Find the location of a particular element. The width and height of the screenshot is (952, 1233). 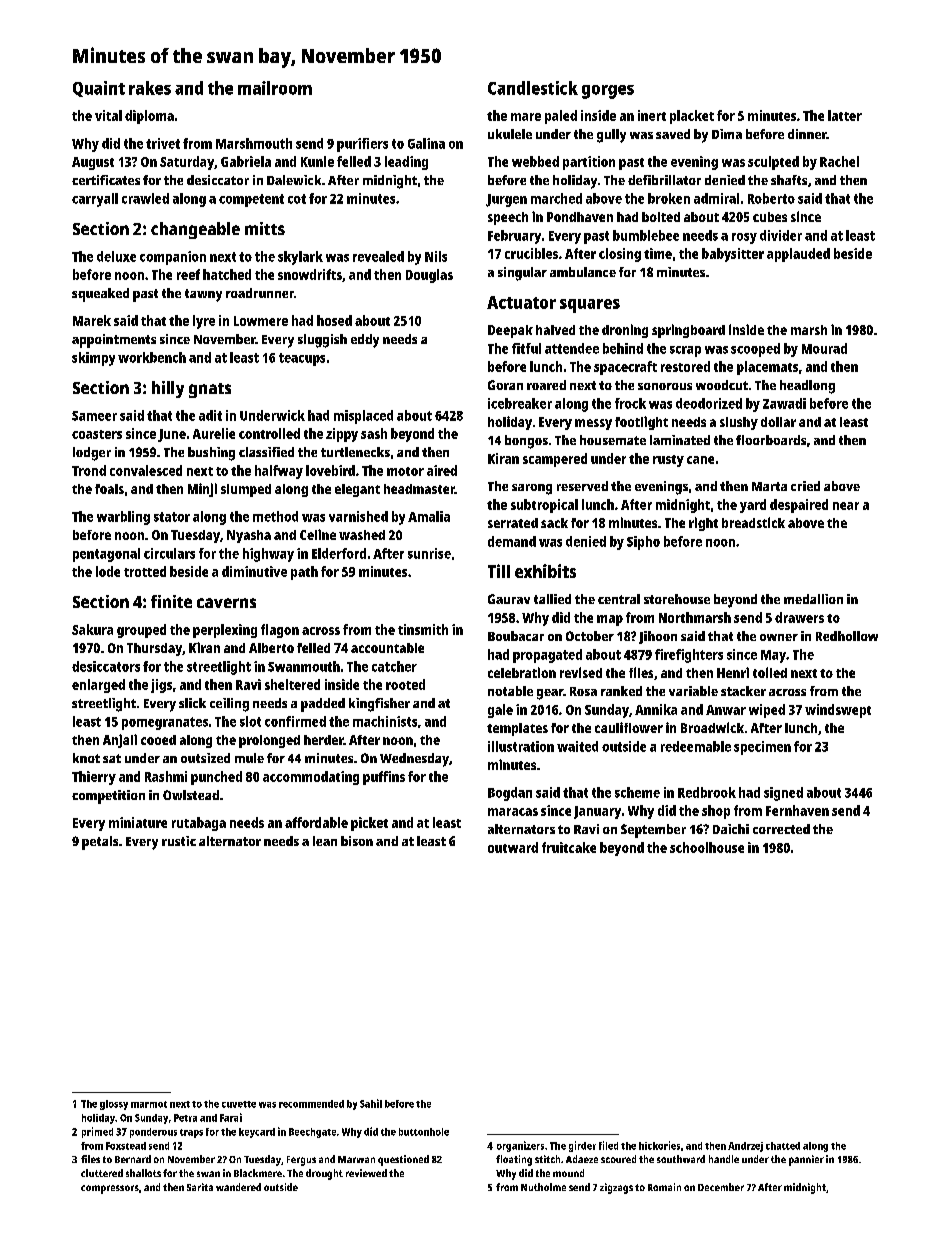

Boubacar is located at coordinates (516, 636).
